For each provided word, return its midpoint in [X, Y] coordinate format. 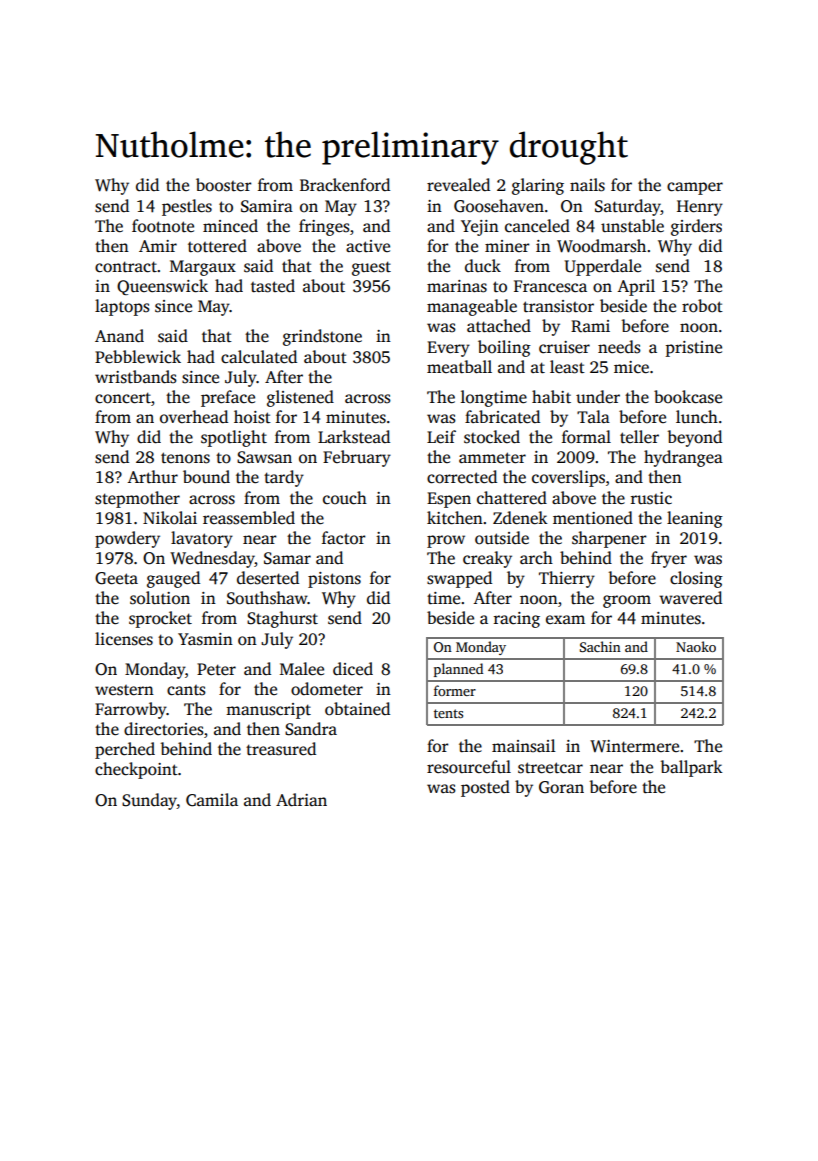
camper [695, 188]
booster [224, 185]
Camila [212, 800]
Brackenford [345, 185]
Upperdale [603, 267]
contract [126, 267]
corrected [462, 477]
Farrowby [131, 710]
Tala [593, 416]
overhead [194, 417]
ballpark [691, 768]
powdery [127, 539]
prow [446, 541]
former [455, 690]
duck [483, 266]
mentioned [593, 518]
